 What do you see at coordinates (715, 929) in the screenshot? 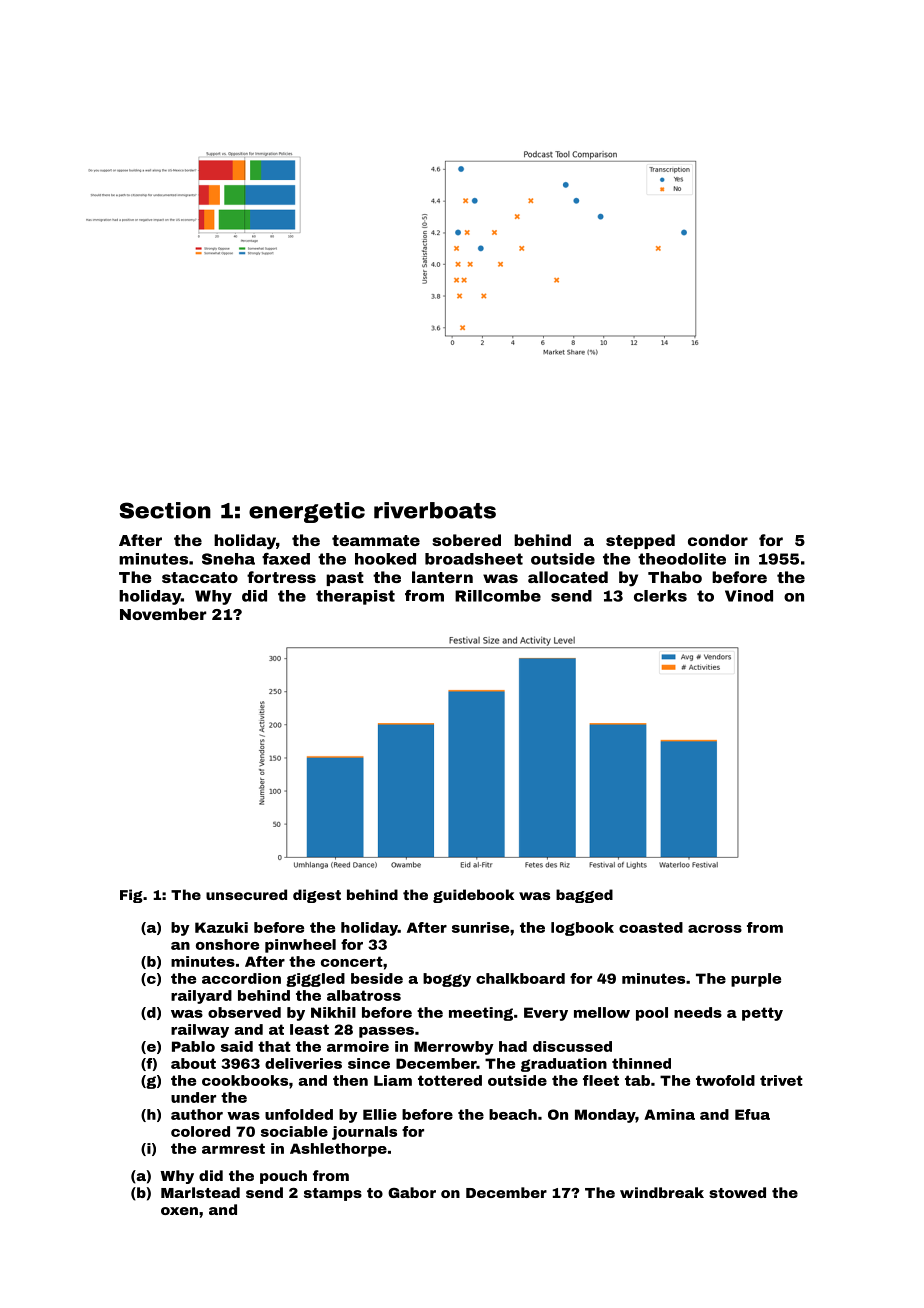
I see `across` at bounding box center [715, 929].
